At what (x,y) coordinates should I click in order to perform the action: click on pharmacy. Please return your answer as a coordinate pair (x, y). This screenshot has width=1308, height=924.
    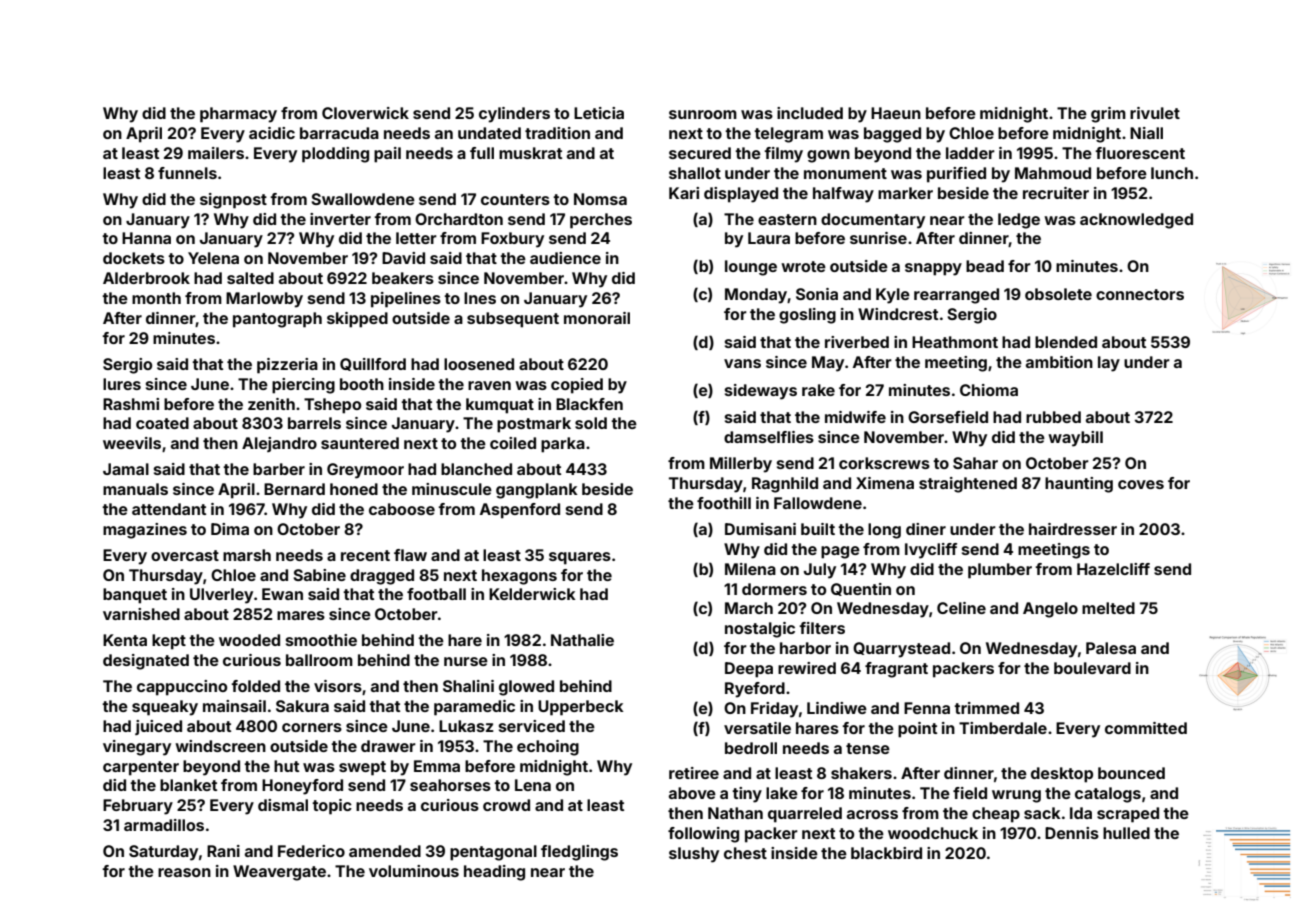
    Looking at the image, I should click on (238, 115).
